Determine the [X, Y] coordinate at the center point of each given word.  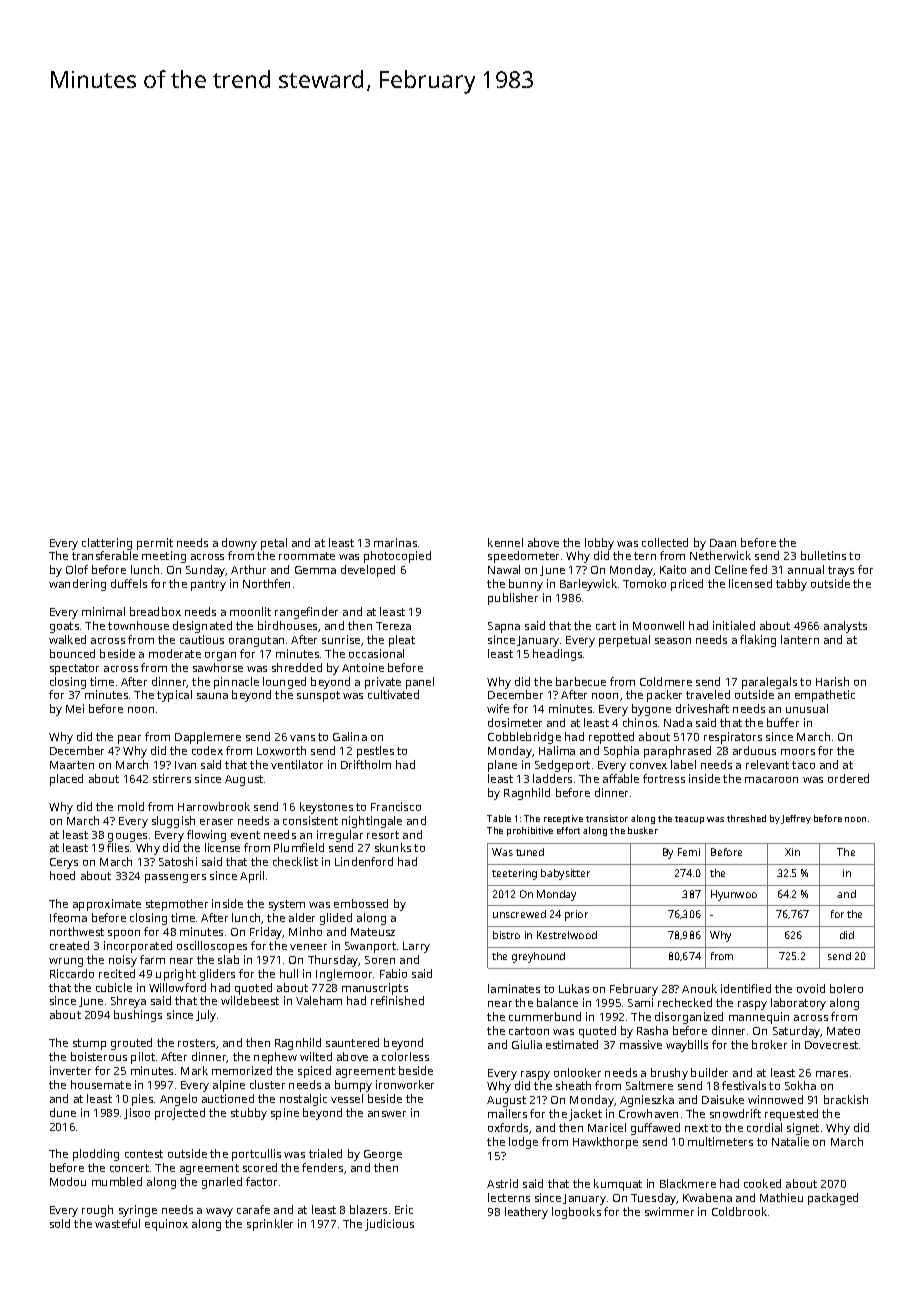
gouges [127, 837]
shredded [297, 667]
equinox [166, 1225]
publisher [513, 599]
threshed [746, 818]
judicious [389, 1225]
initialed [734, 625]
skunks [393, 847]
